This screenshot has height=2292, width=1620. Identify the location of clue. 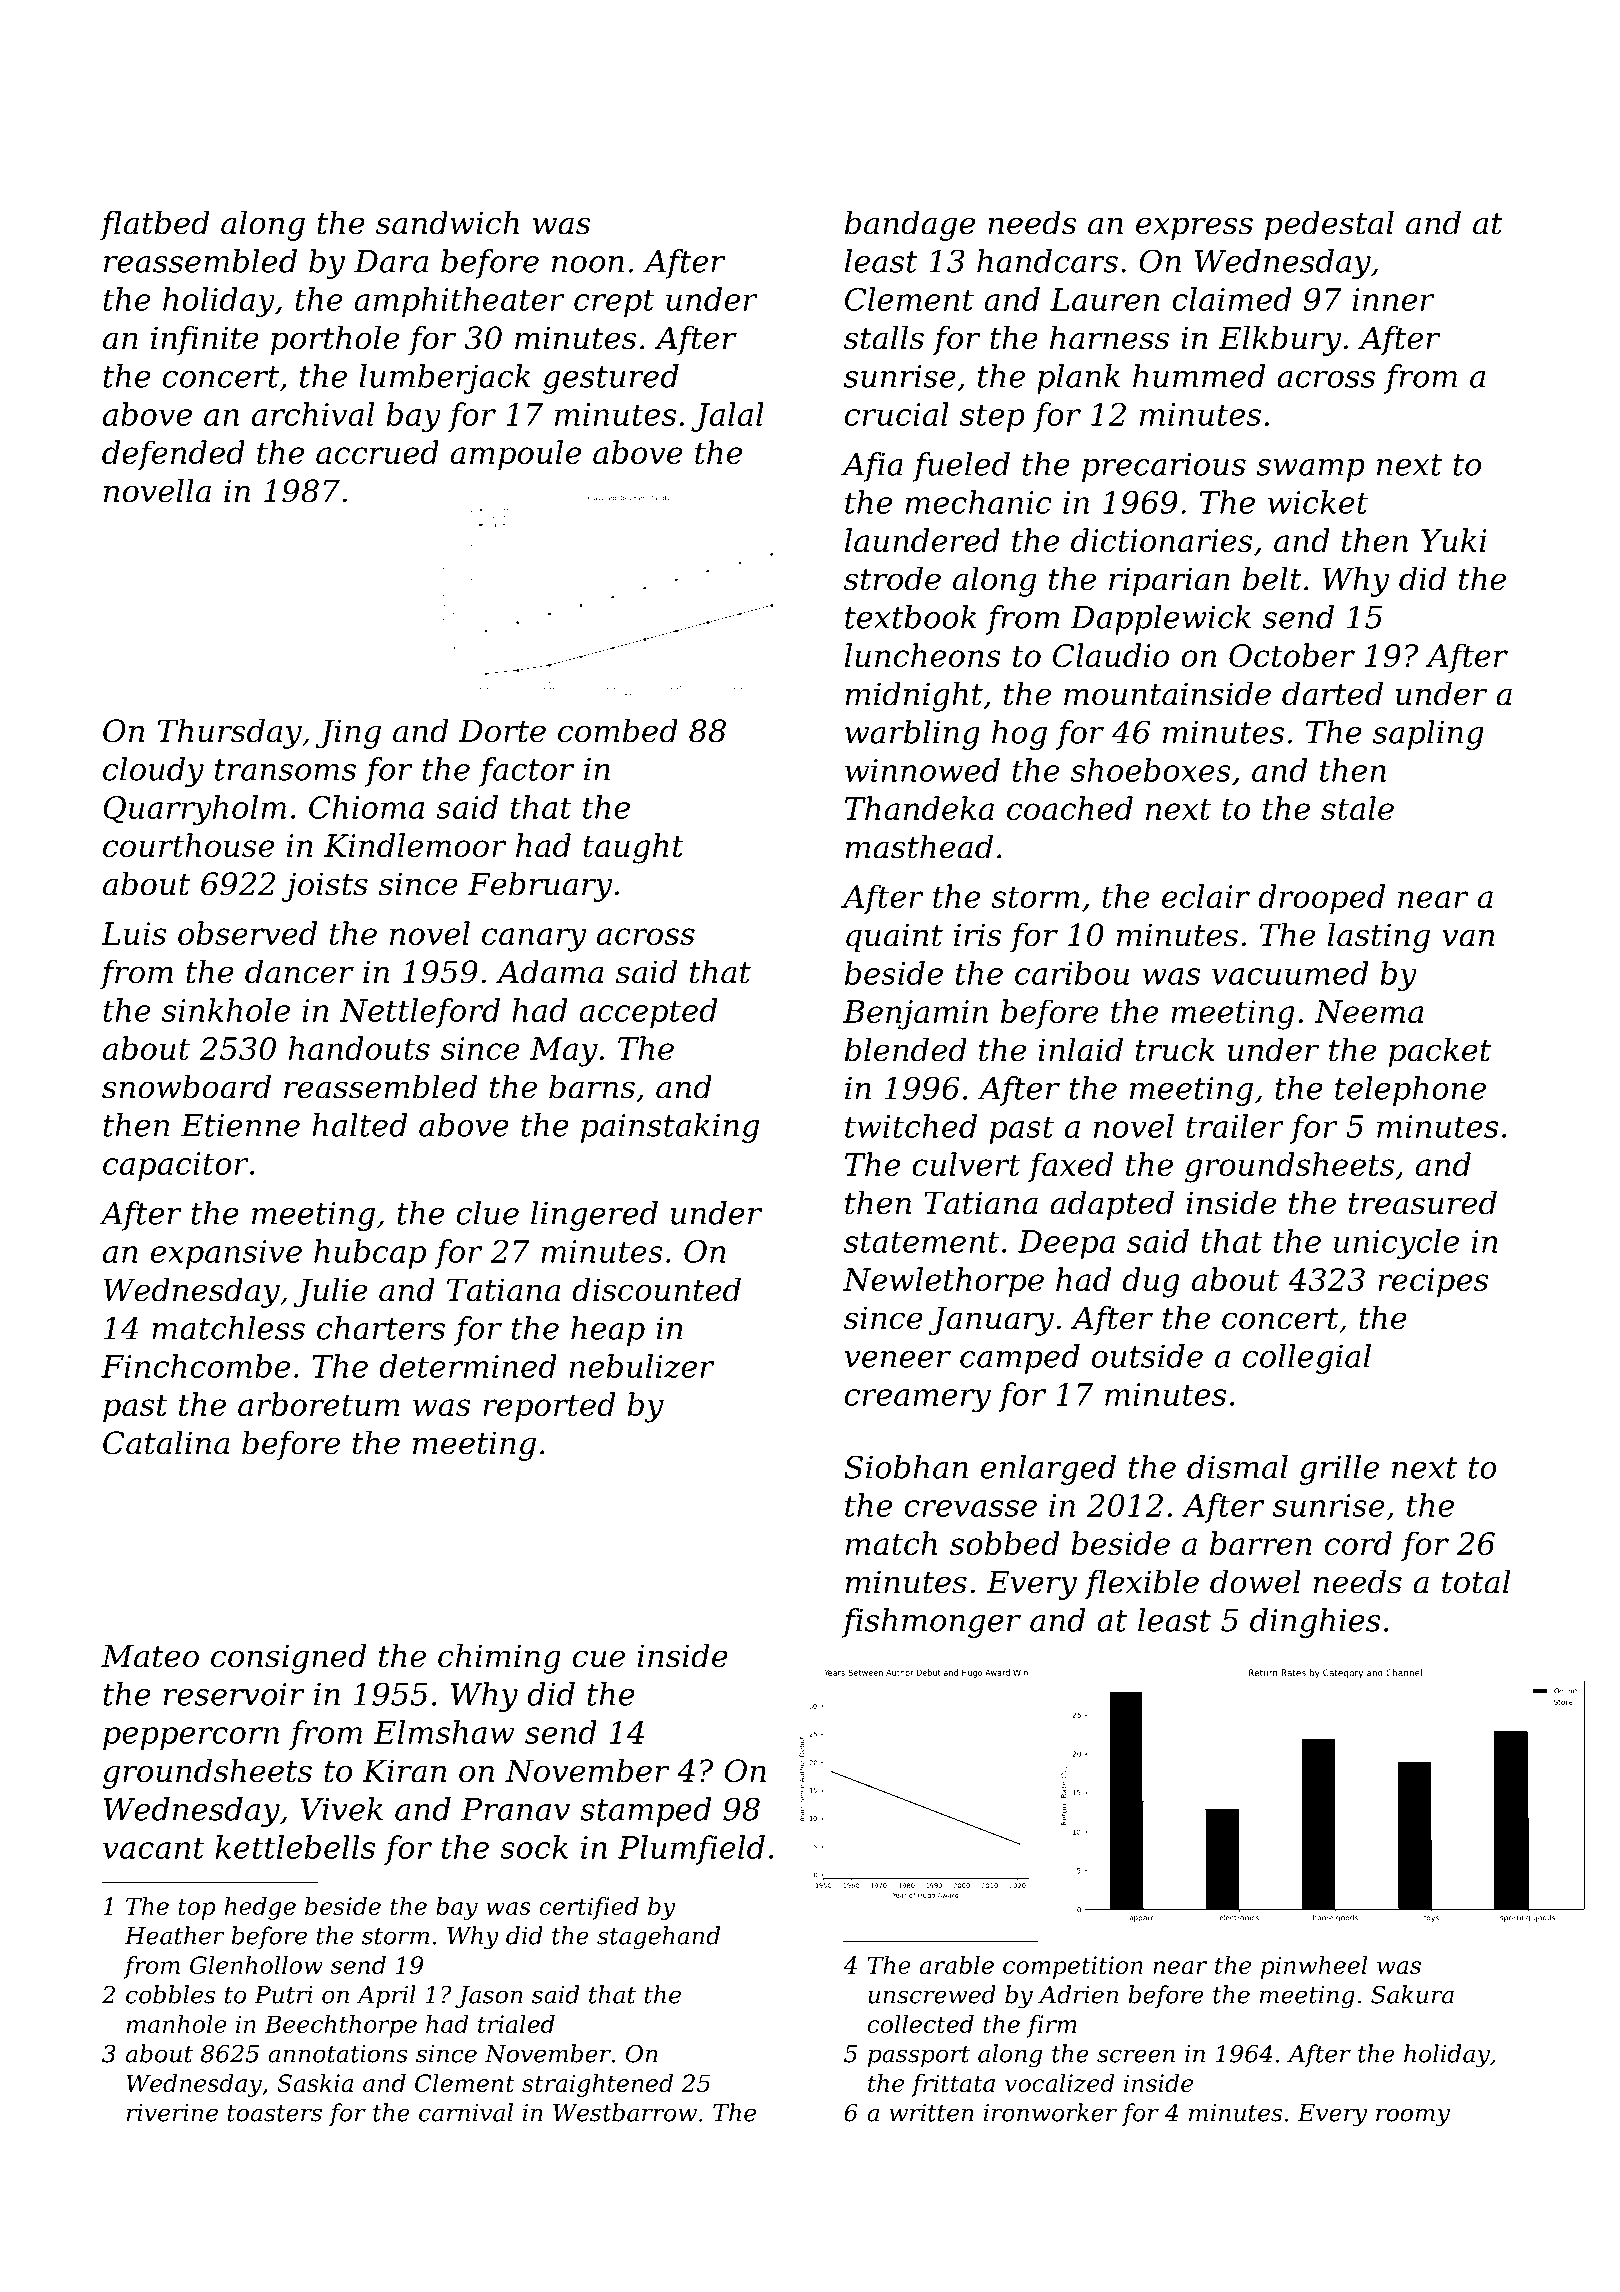
(488, 1213).
